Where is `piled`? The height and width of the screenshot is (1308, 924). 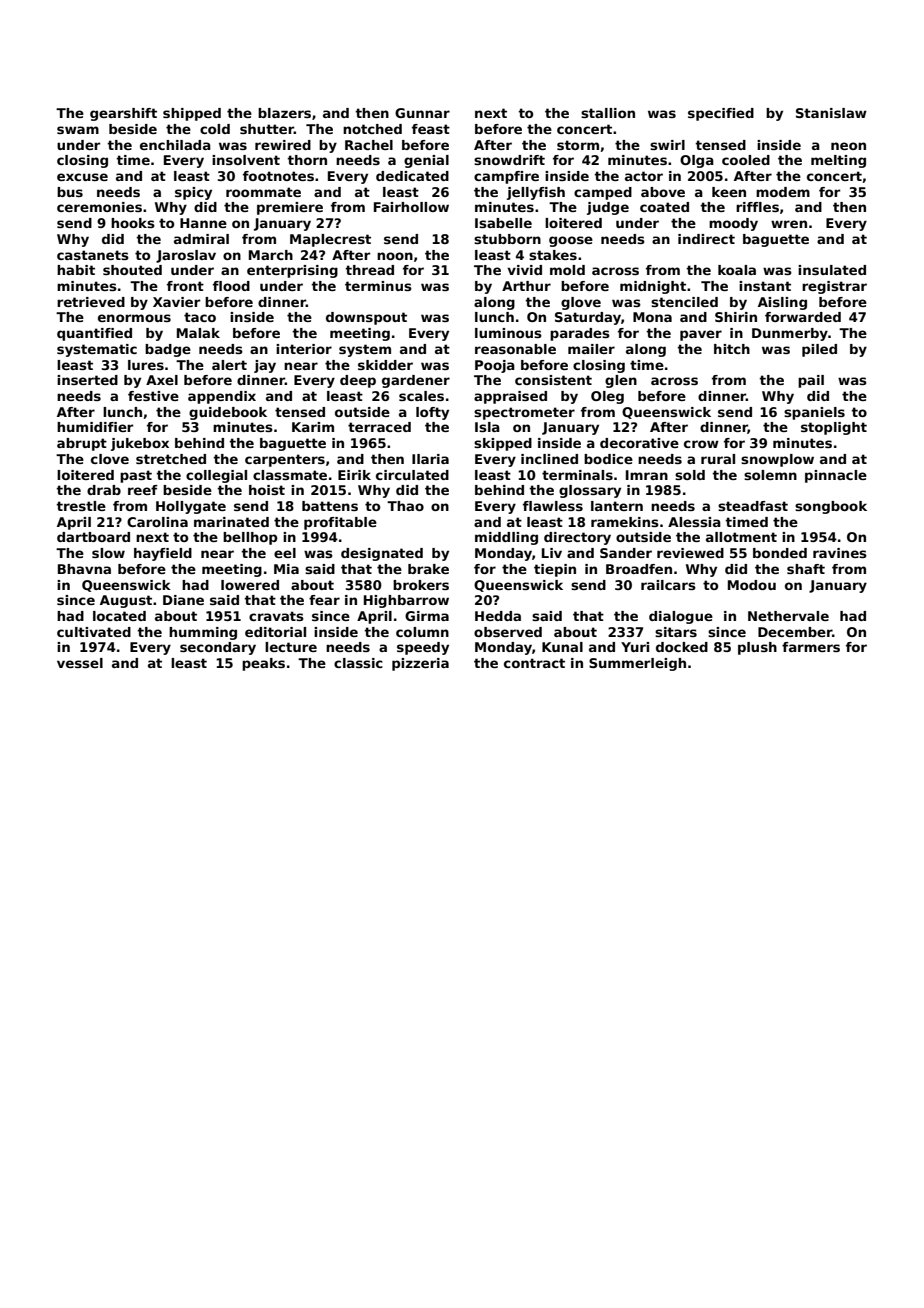 piled is located at coordinates (819, 350).
